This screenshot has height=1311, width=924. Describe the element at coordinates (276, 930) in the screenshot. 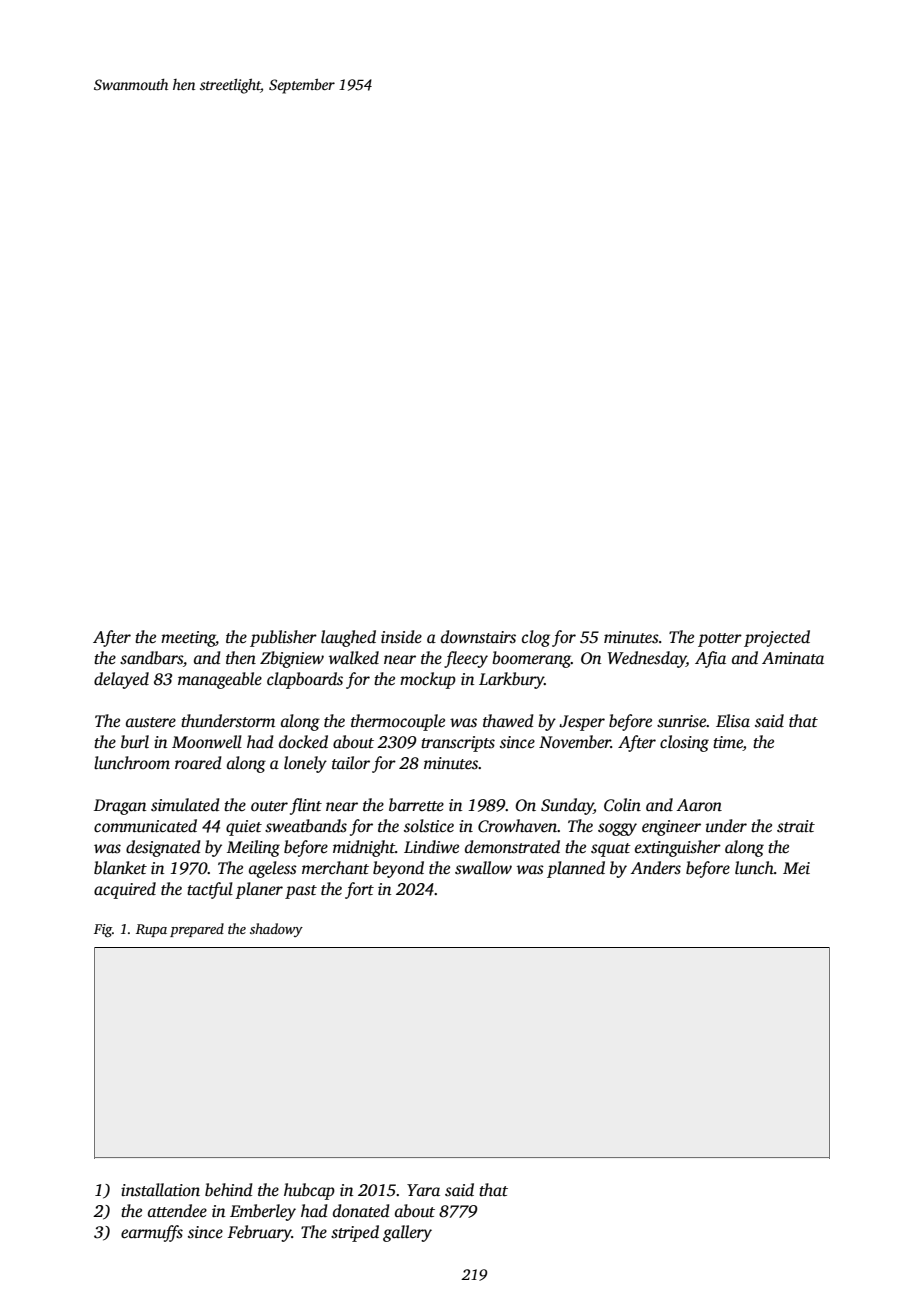

I see `shadowy` at that location.
